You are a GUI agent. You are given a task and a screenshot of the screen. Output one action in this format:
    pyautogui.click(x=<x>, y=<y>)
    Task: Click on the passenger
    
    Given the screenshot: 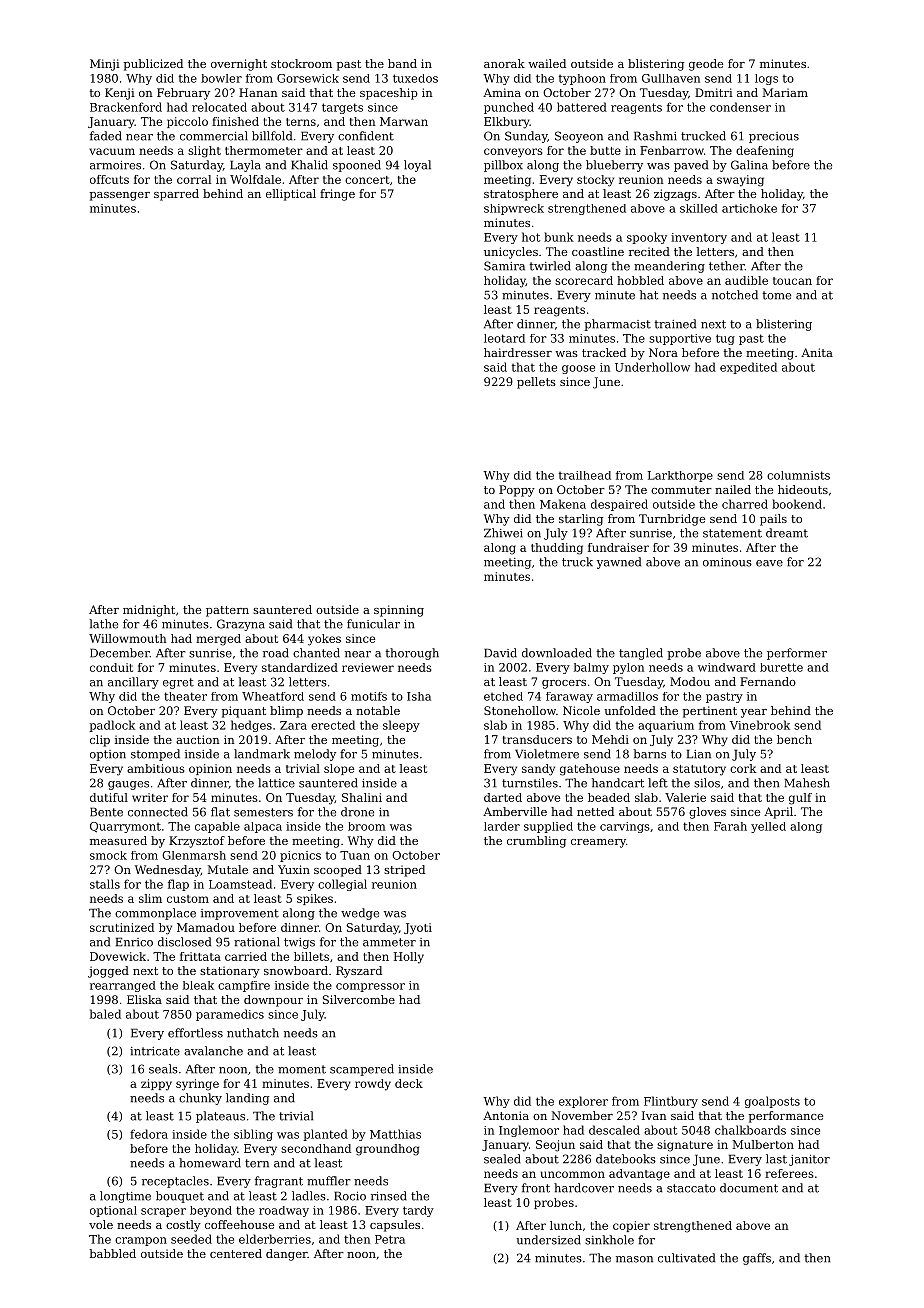 What is the action you would take?
    pyautogui.click(x=120, y=196)
